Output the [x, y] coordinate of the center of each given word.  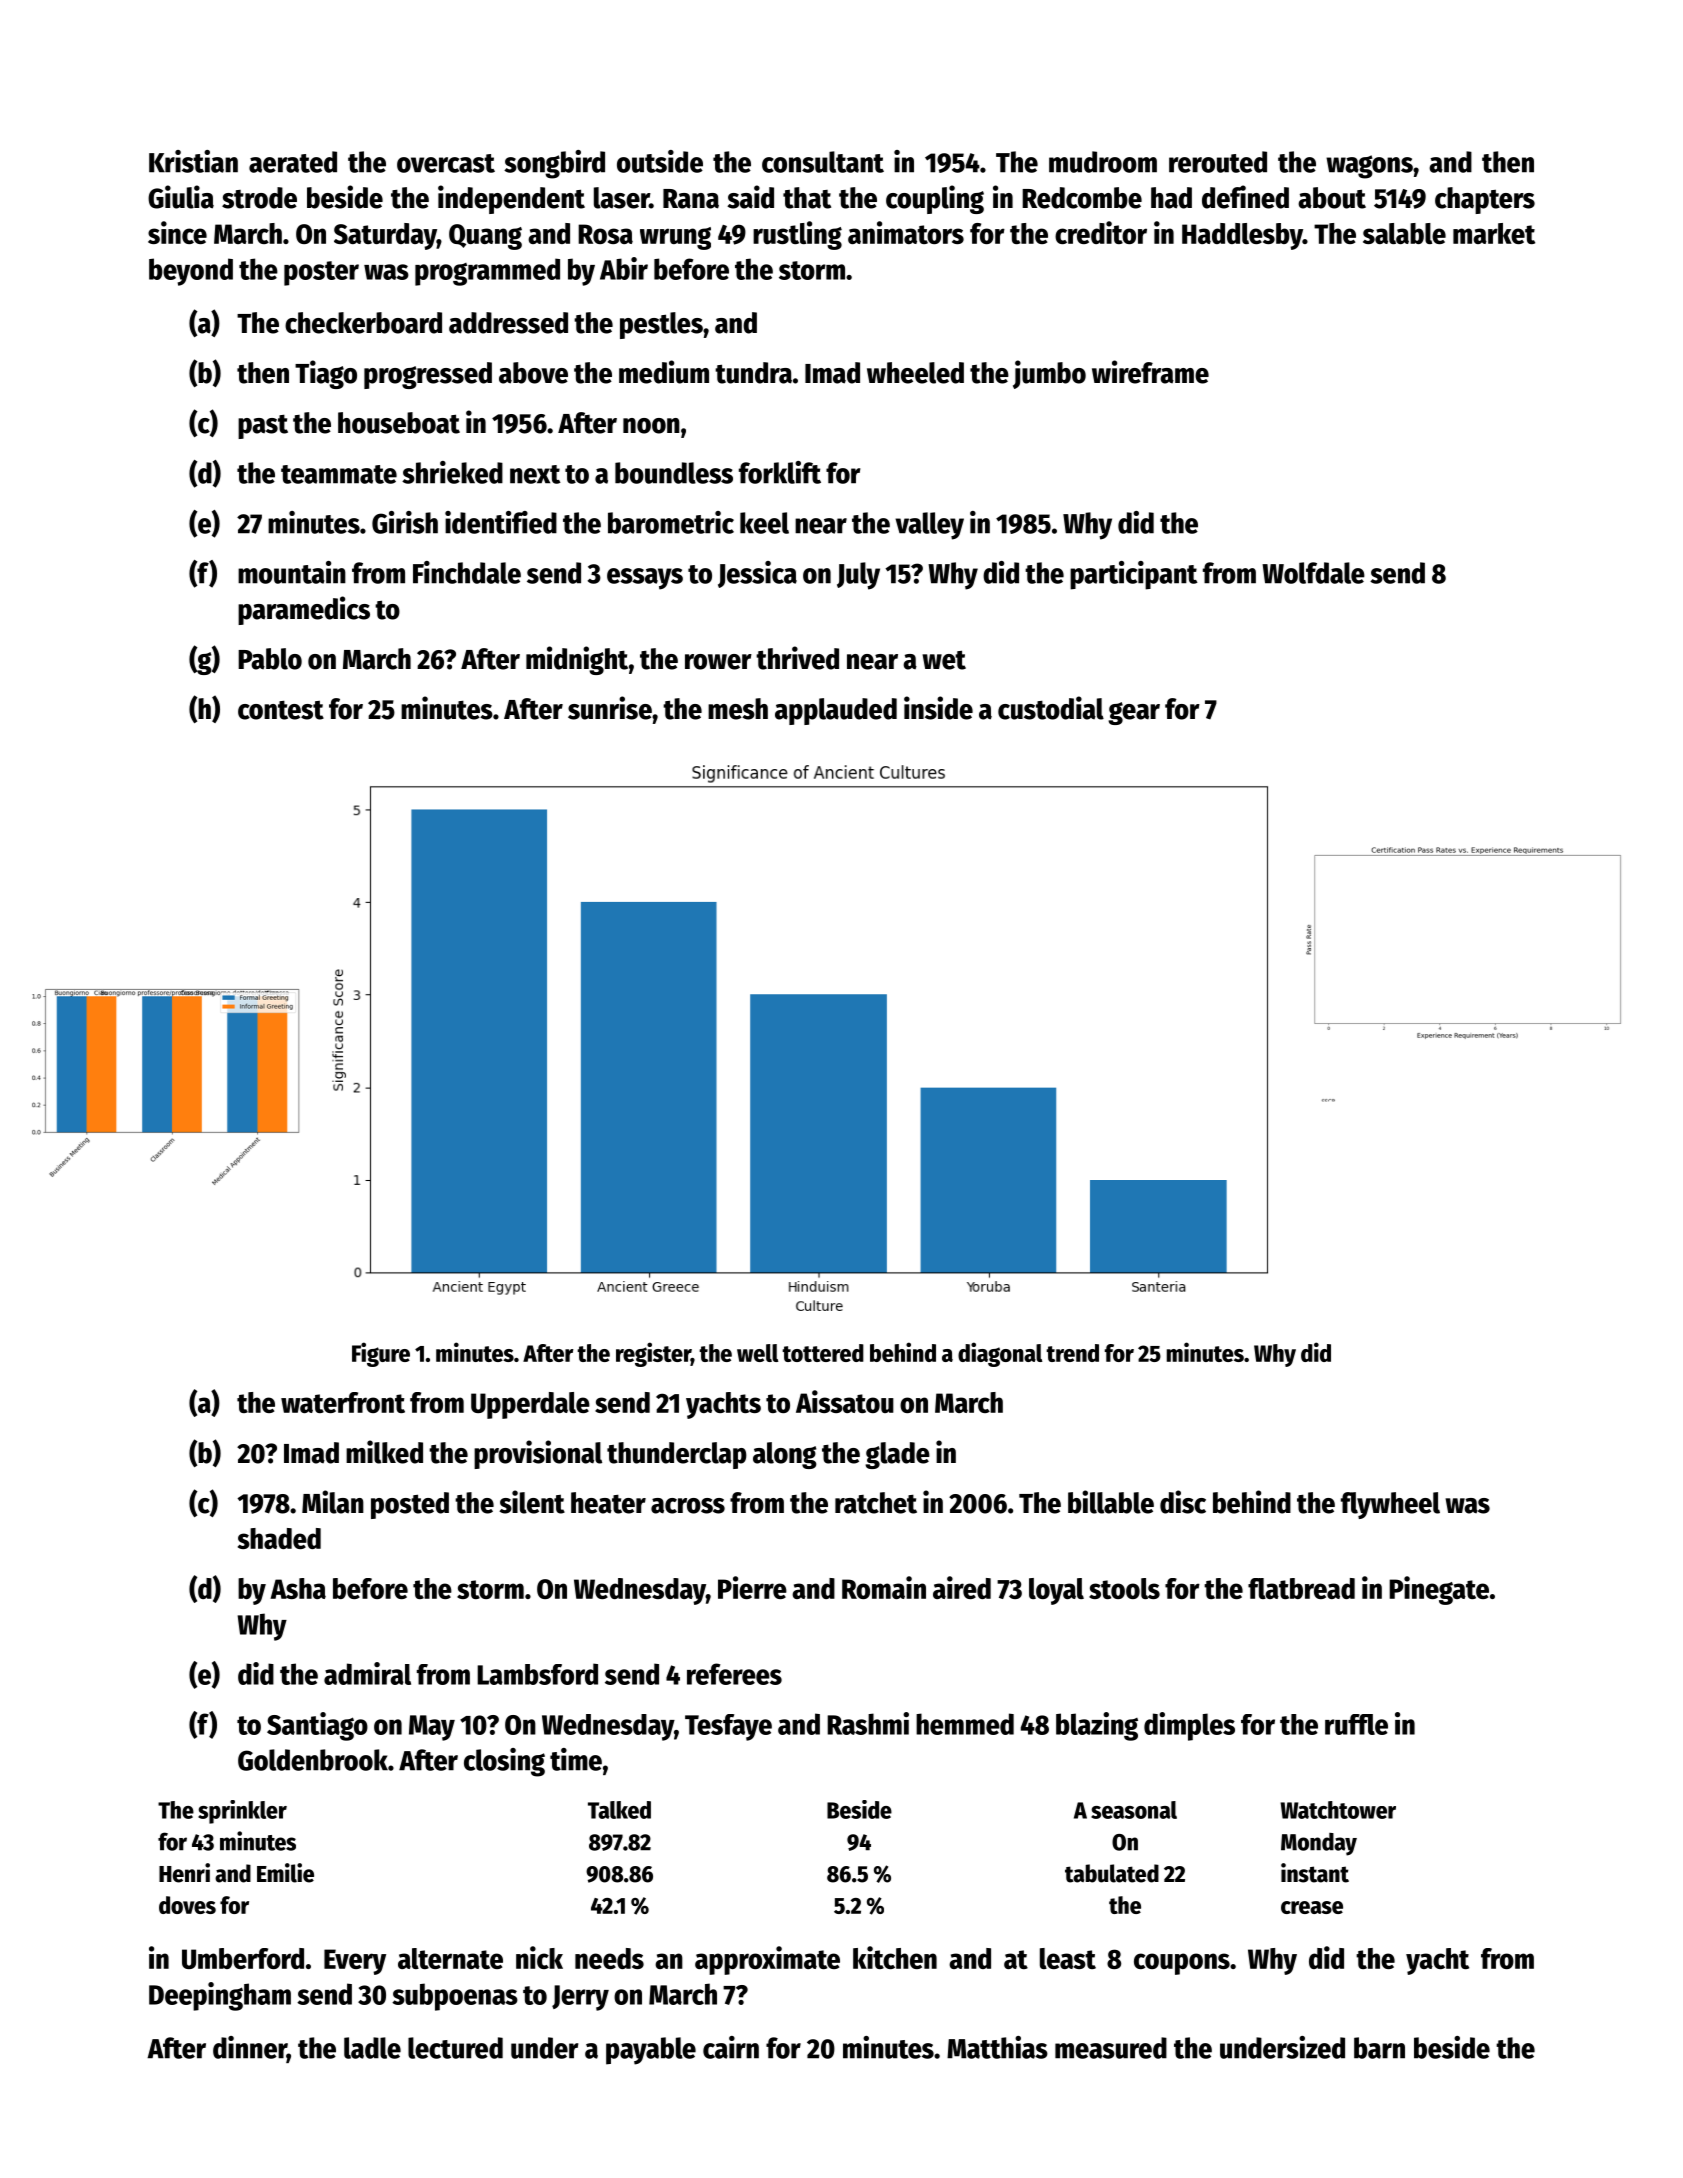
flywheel [1390, 1505]
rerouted [1218, 162]
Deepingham [220, 1996]
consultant [823, 162]
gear [1134, 713]
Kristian [193, 161]
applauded [836, 711]
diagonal [1000, 1354]
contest [281, 710]
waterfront [343, 1402]
